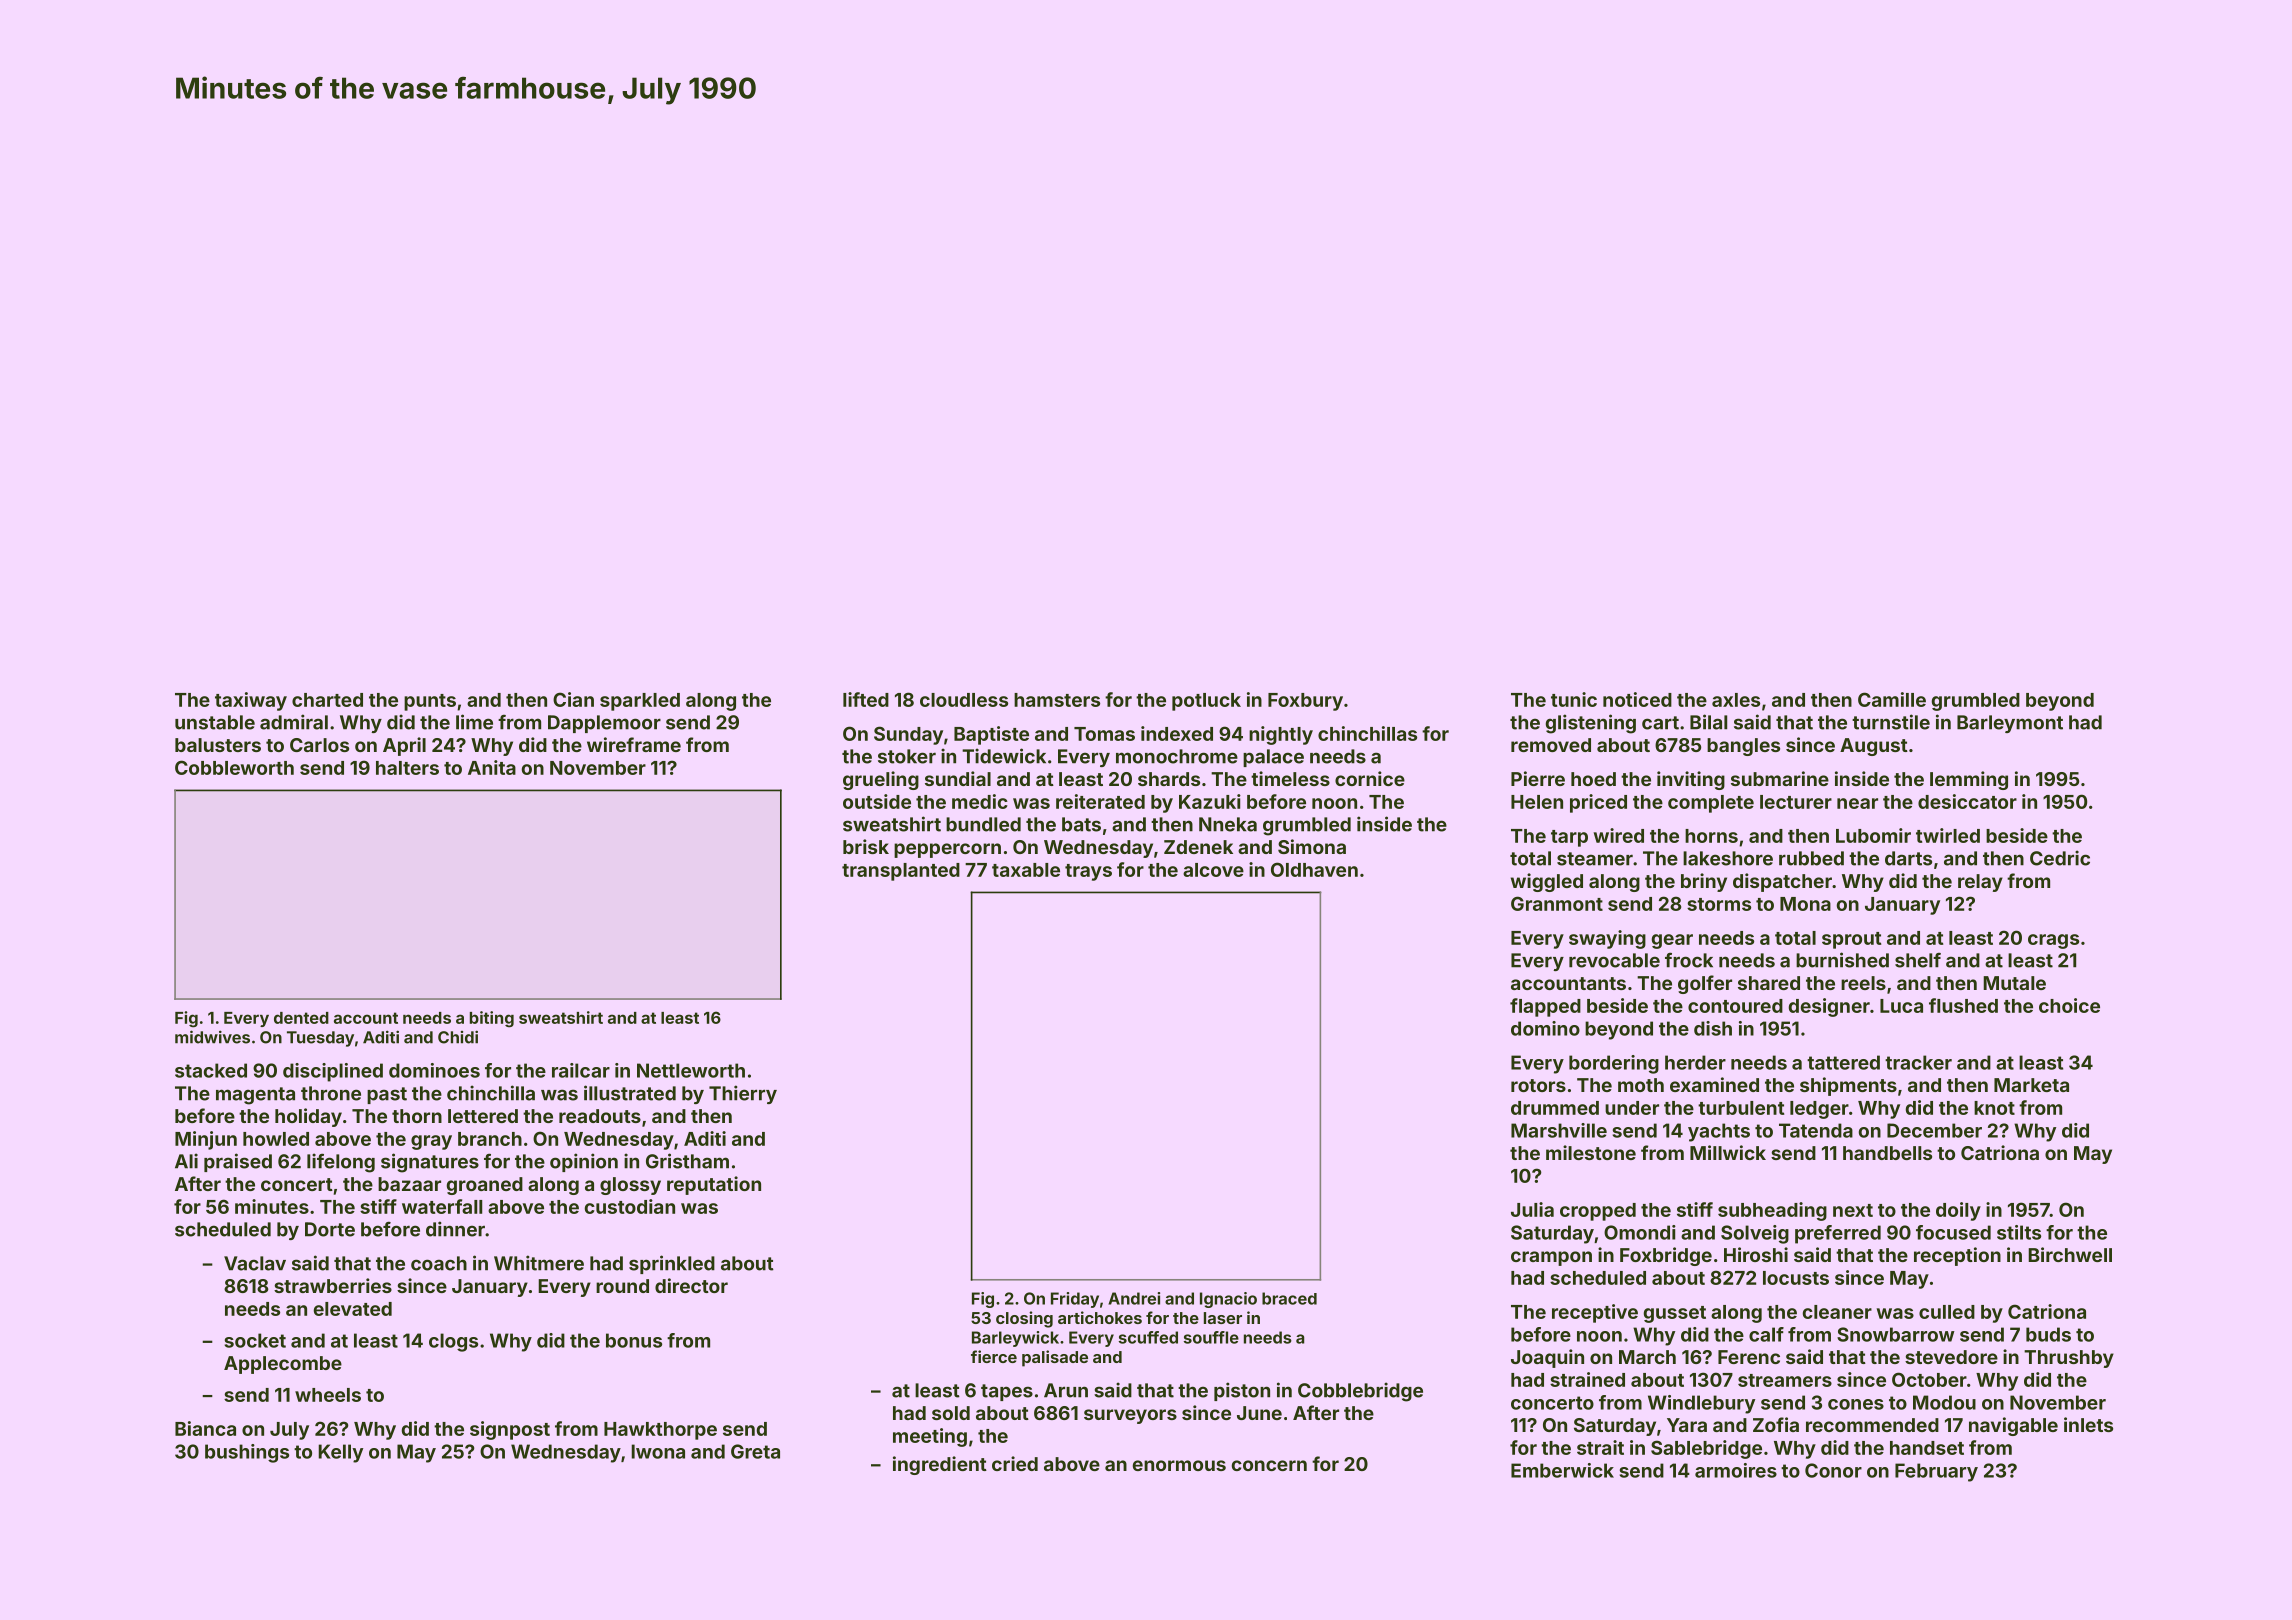 The width and height of the image is (2292, 1620). I want to click on taxiway, so click(251, 701).
